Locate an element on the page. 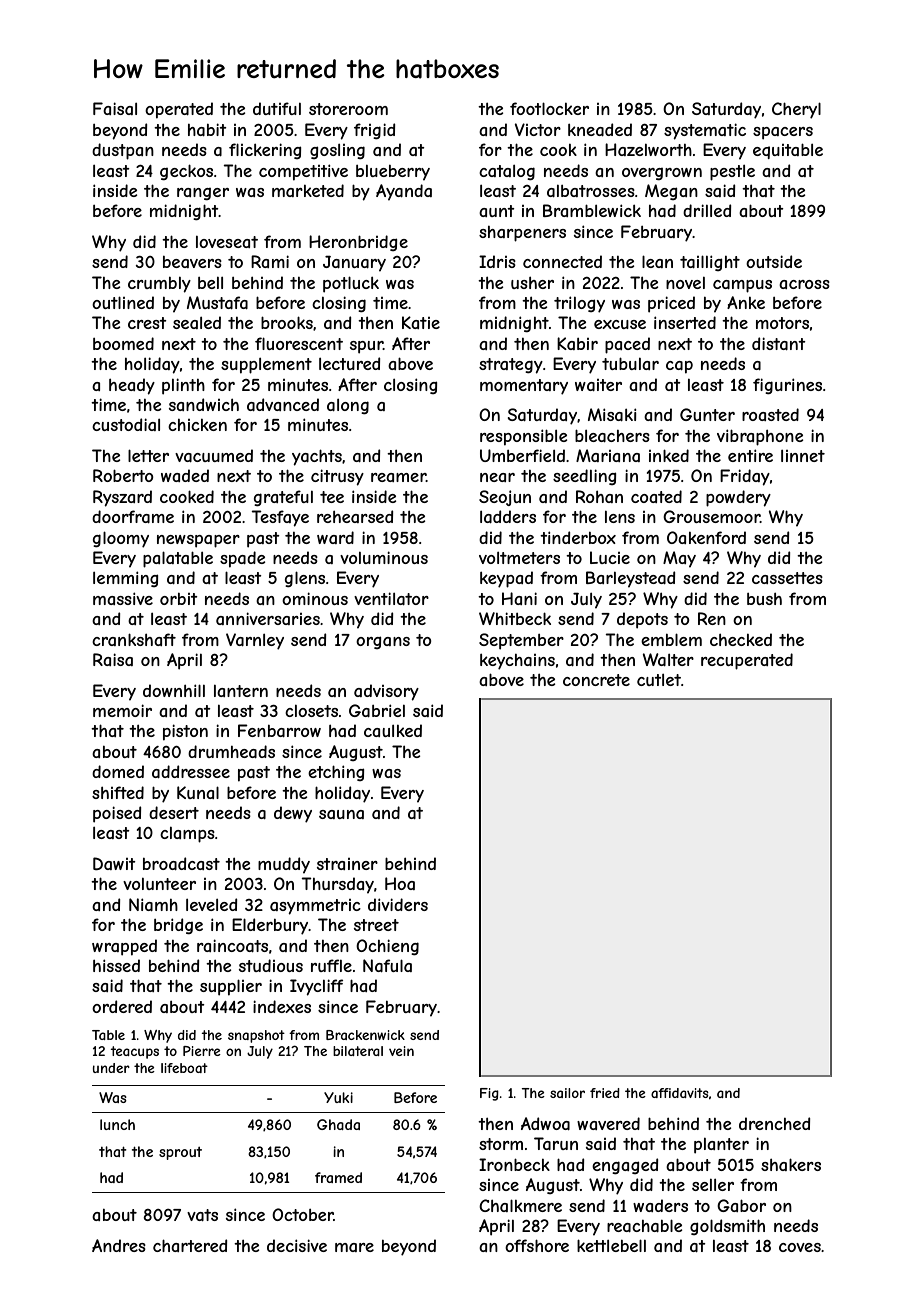 Image resolution: width=924 pixels, height=1314 pixels. orbit is located at coordinates (179, 599).
